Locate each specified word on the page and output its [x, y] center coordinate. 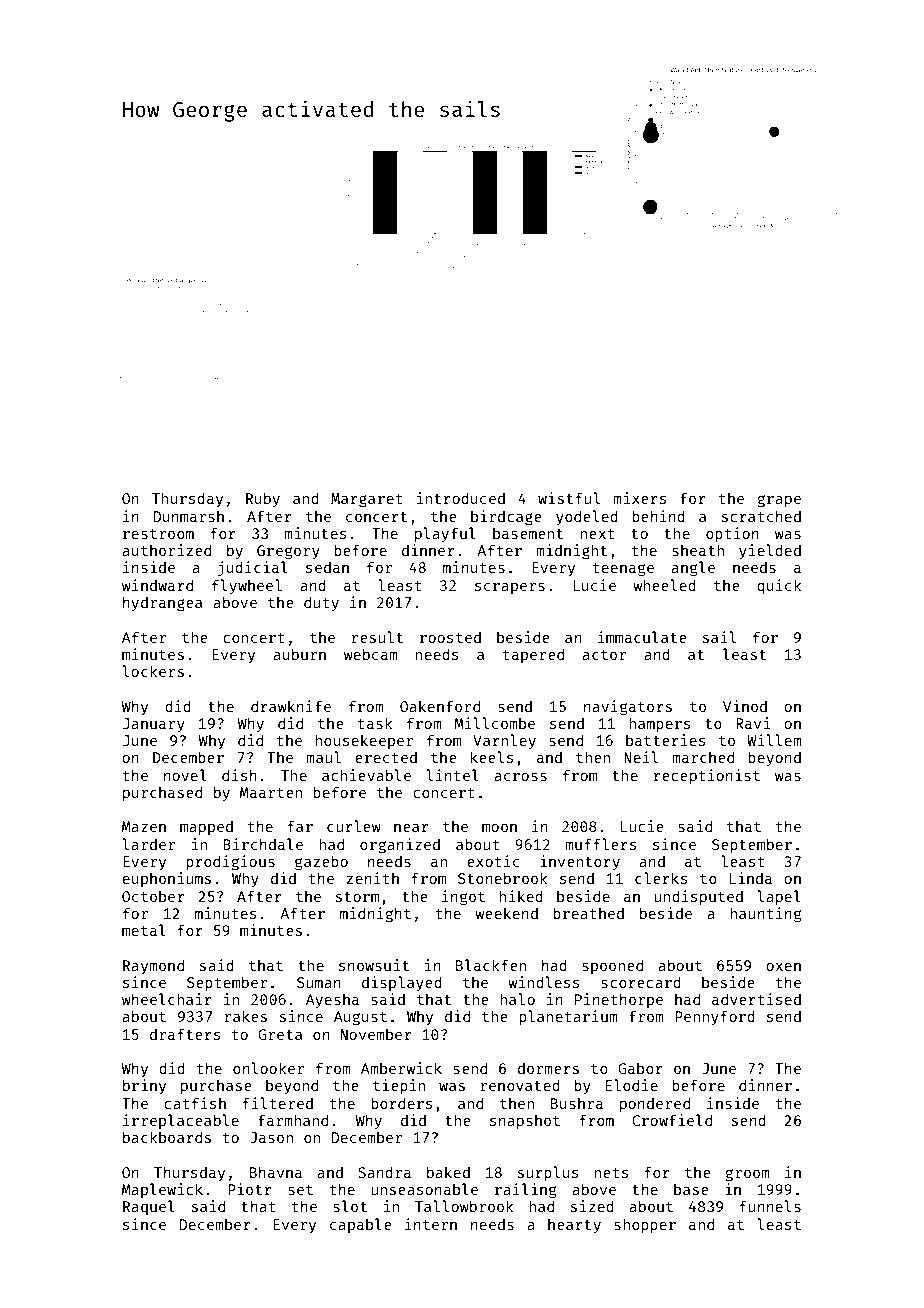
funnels [770, 1206]
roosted [450, 637]
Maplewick [162, 1190]
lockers [153, 671]
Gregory [288, 552]
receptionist [707, 776]
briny [144, 1086]
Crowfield [672, 1120]
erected [386, 757]
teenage [623, 570]
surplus [548, 1173]
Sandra [384, 1172]
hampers [660, 724]
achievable [366, 775]
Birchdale [263, 844]
